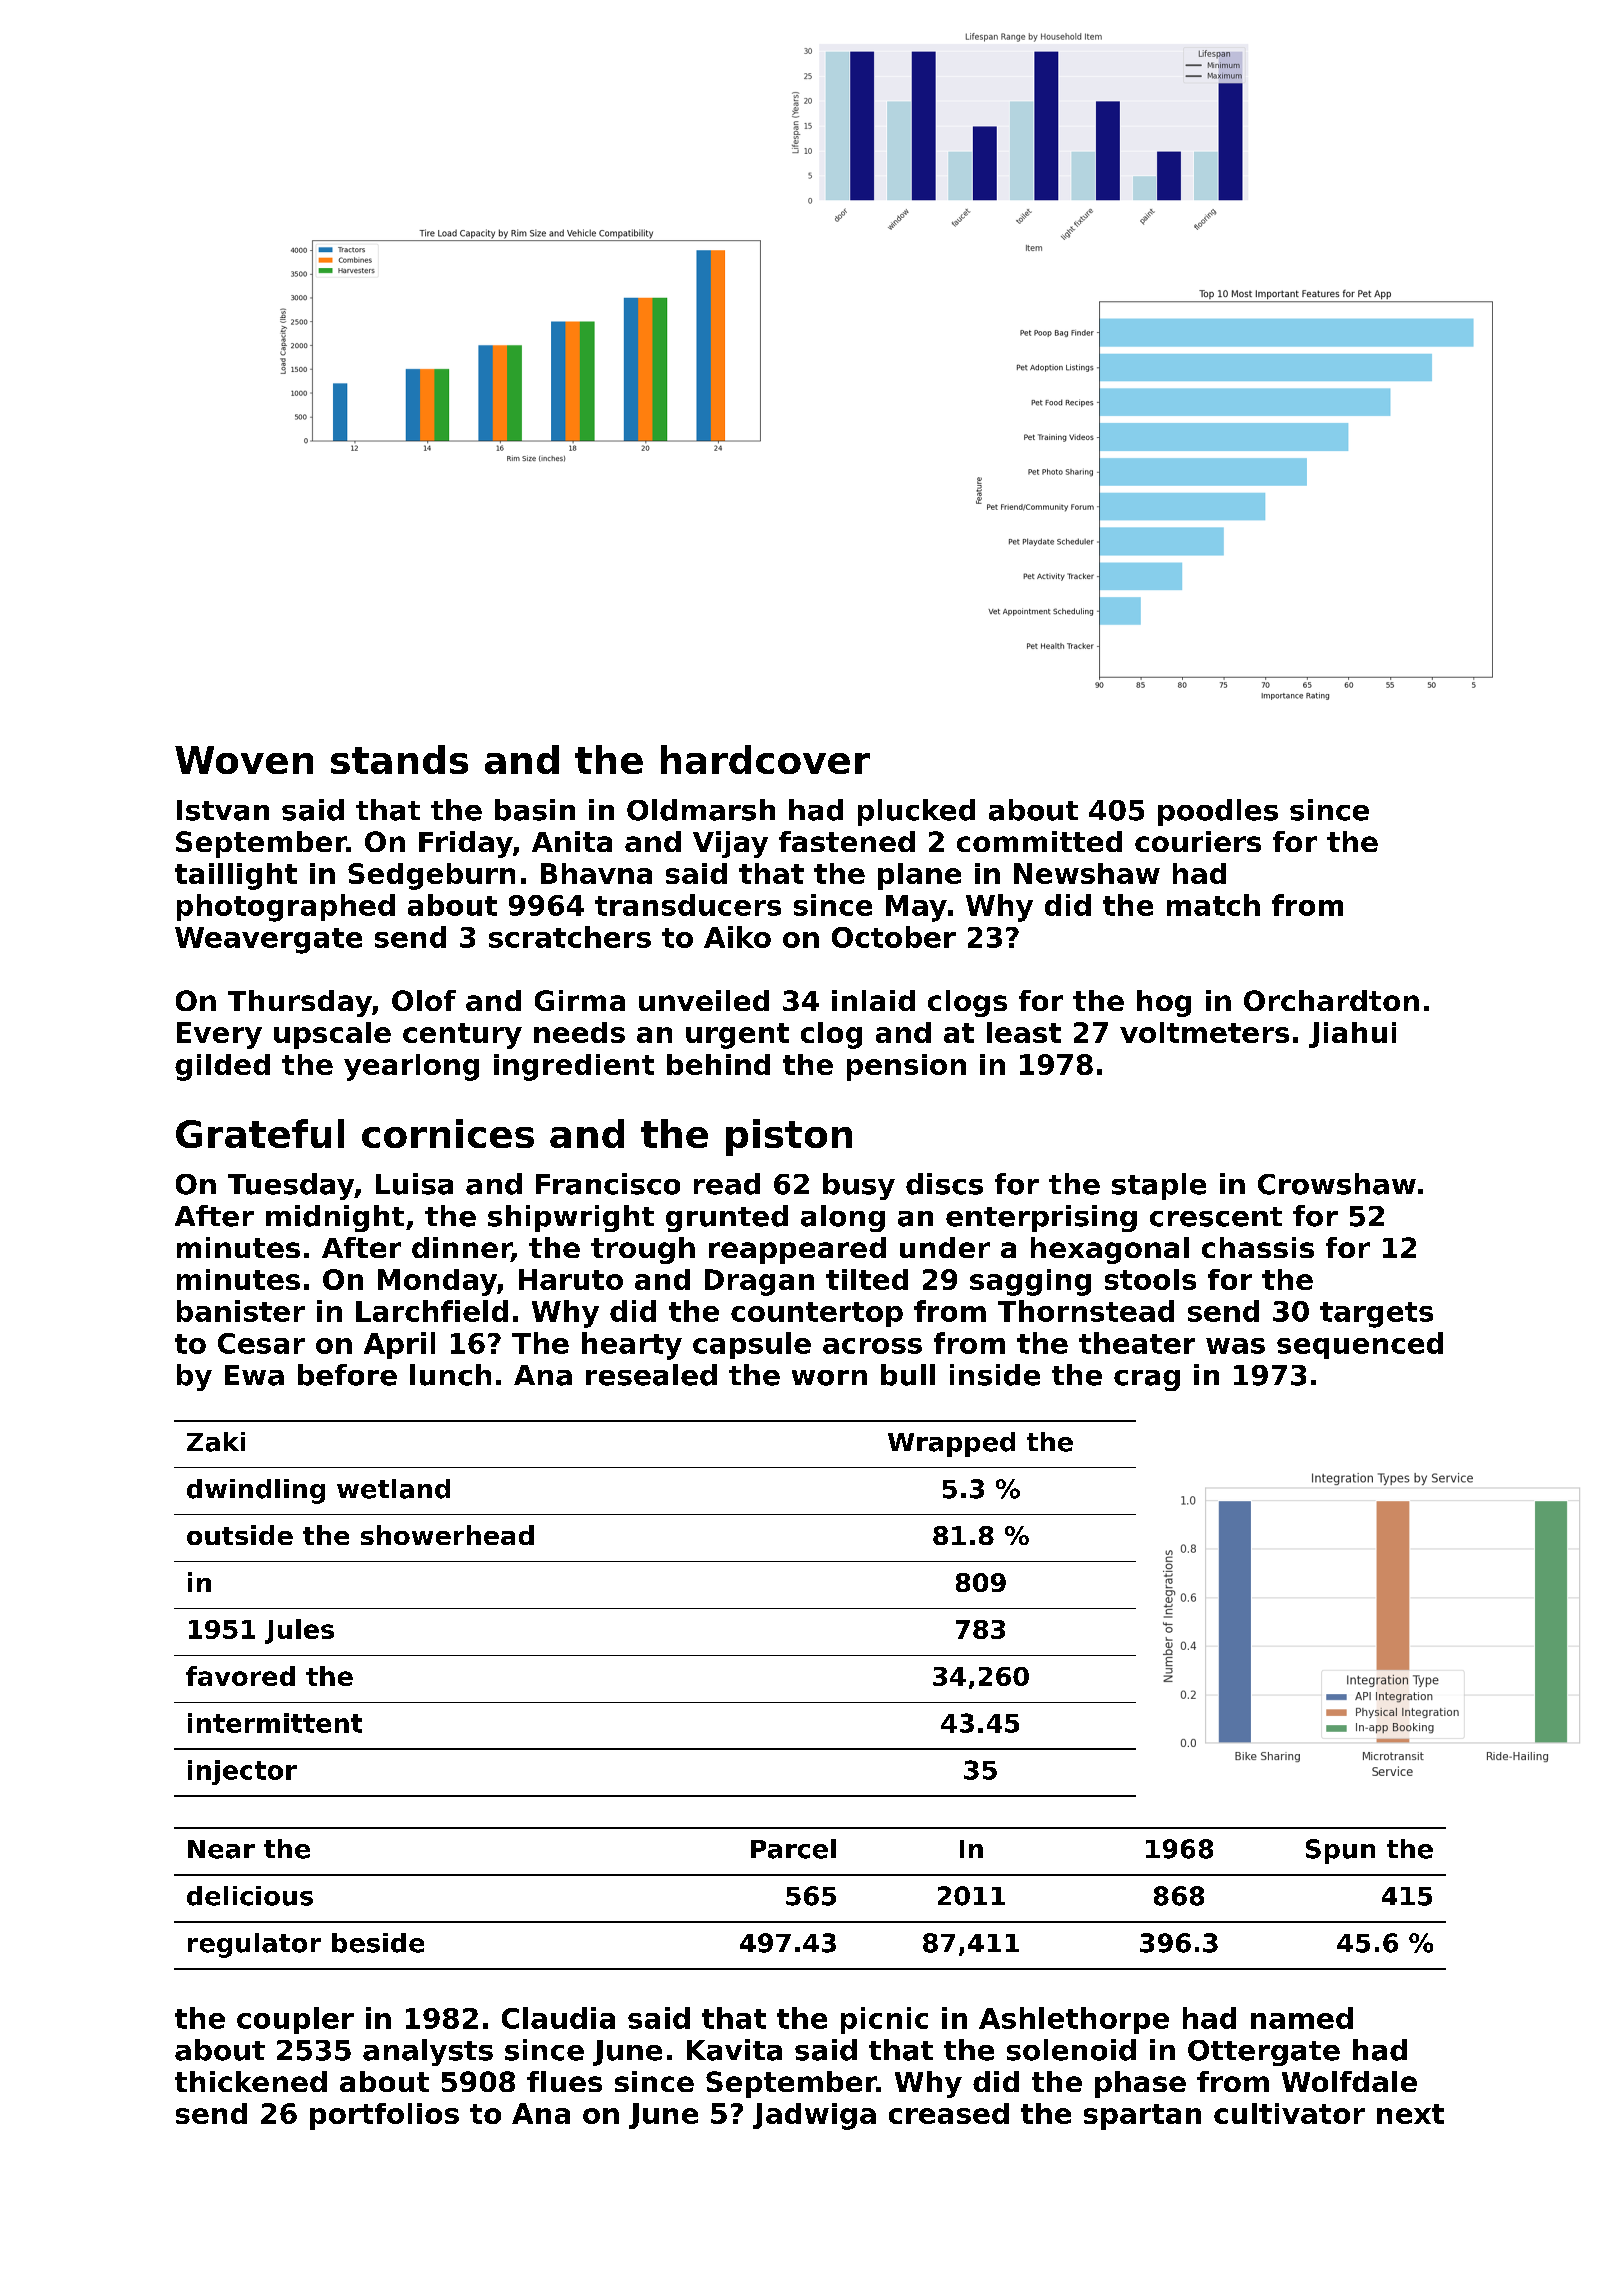 This screenshot has width=1620, height=2292. Describe the element at coordinates (299, 1631) in the screenshot. I see `Jules` at that location.
